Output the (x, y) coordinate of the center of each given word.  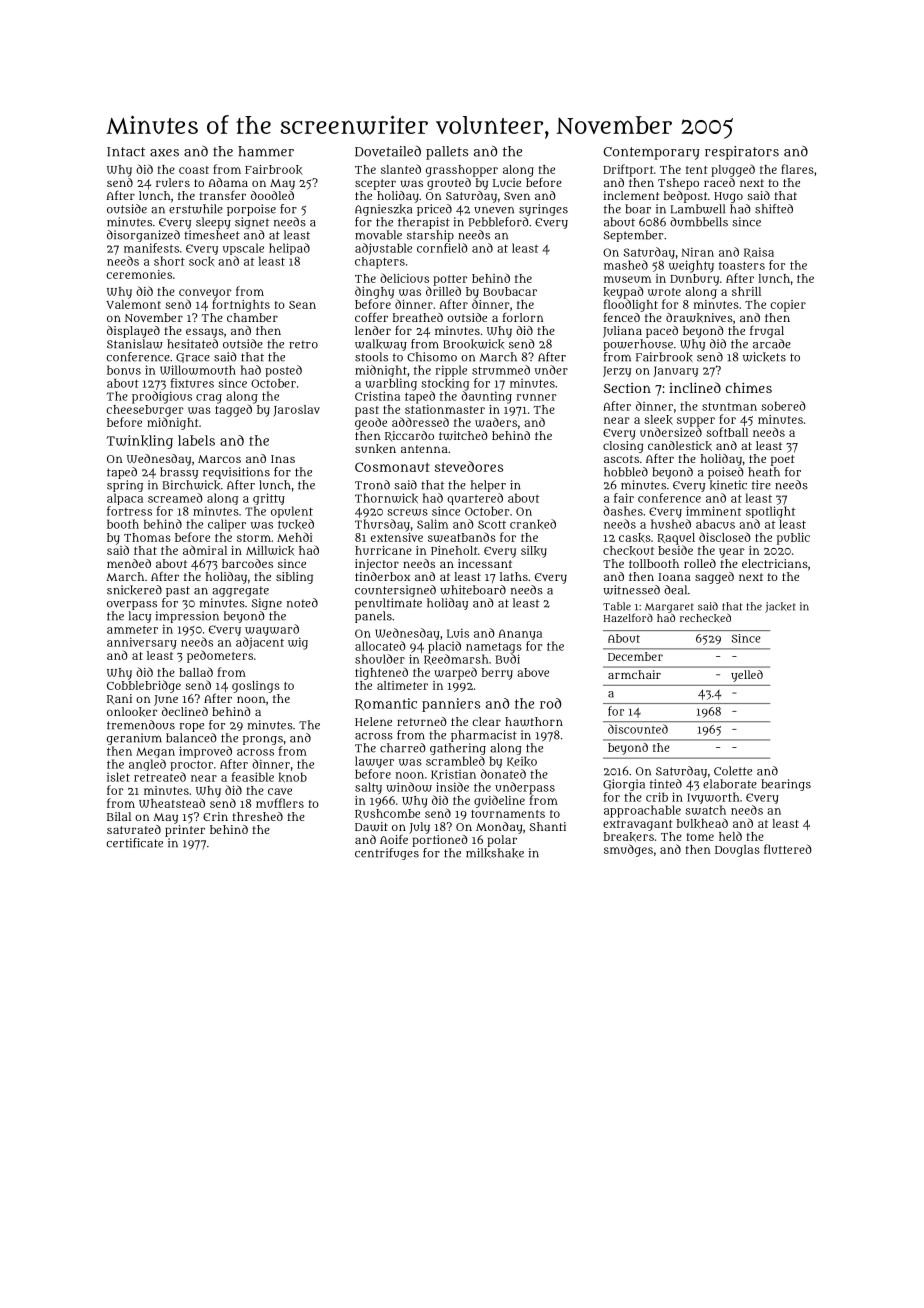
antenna (424, 449)
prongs (263, 740)
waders (496, 422)
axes (164, 153)
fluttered (788, 849)
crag (209, 399)
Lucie (507, 182)
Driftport (628, 170)
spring (125, 486)
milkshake (495, 853)
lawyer (374, 762)
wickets (764, 357)
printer (185, 831)
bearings (786, 785)
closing (623, 447)
